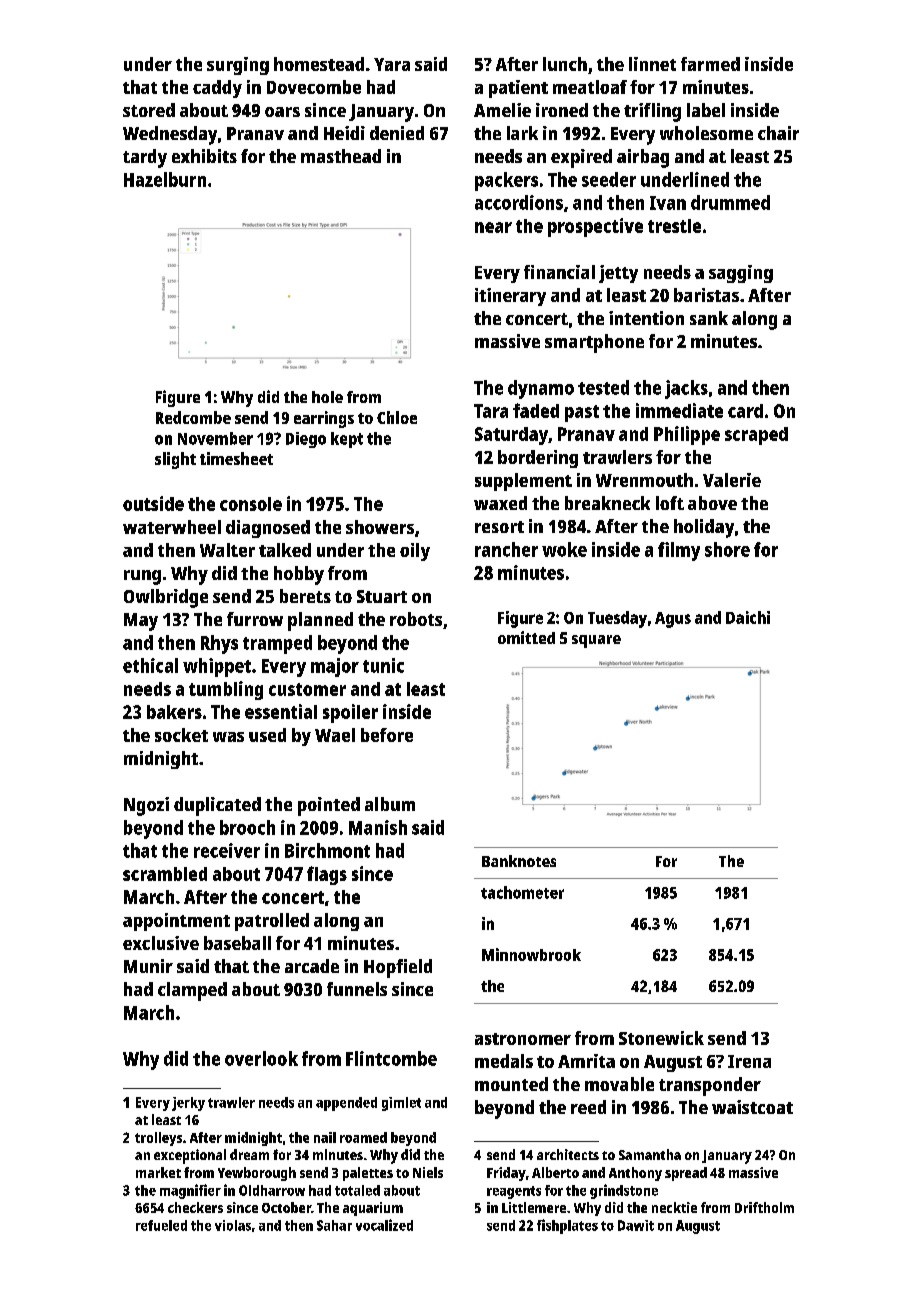 This document has width=924, height=1308. Describe the element at coordinates (238, 66) in the document. I see `surging` at that location.
